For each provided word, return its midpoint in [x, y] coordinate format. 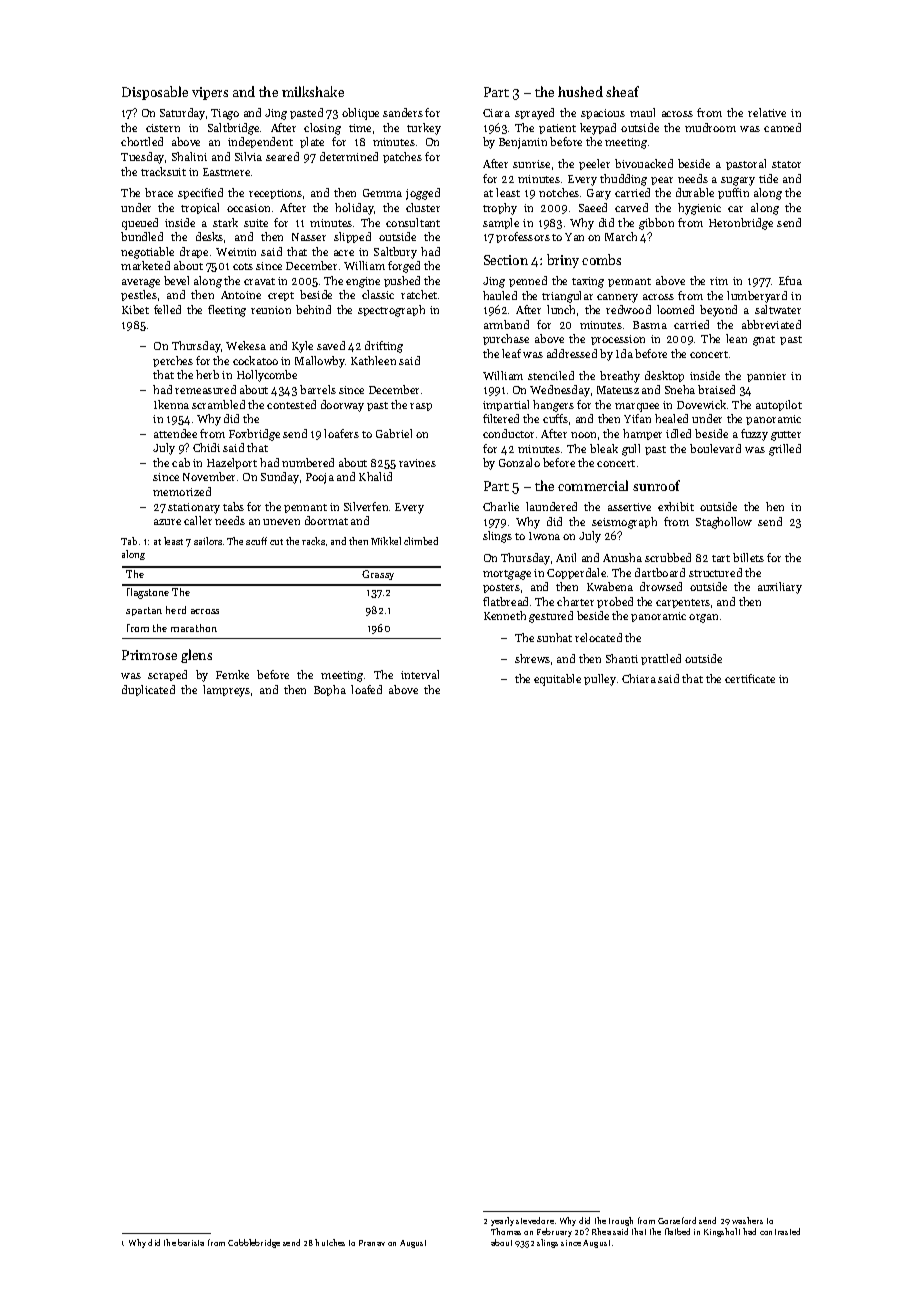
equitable [557, 680]
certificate [750, 678]
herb [207, 374]
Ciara [496, 113]
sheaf [622, 91]
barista [191, 1242]
